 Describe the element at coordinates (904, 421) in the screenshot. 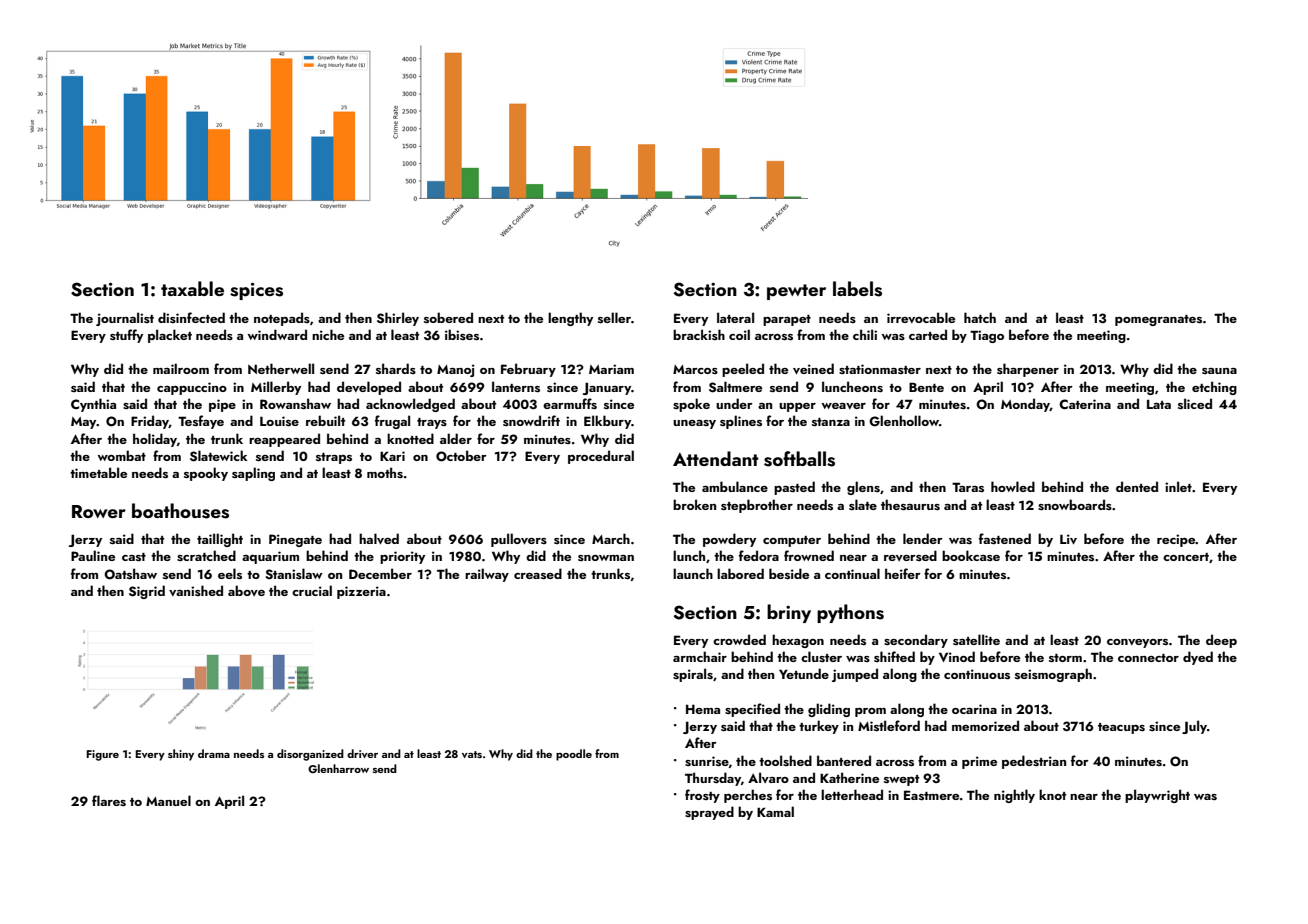

I see `Glenhollow` at that location.
